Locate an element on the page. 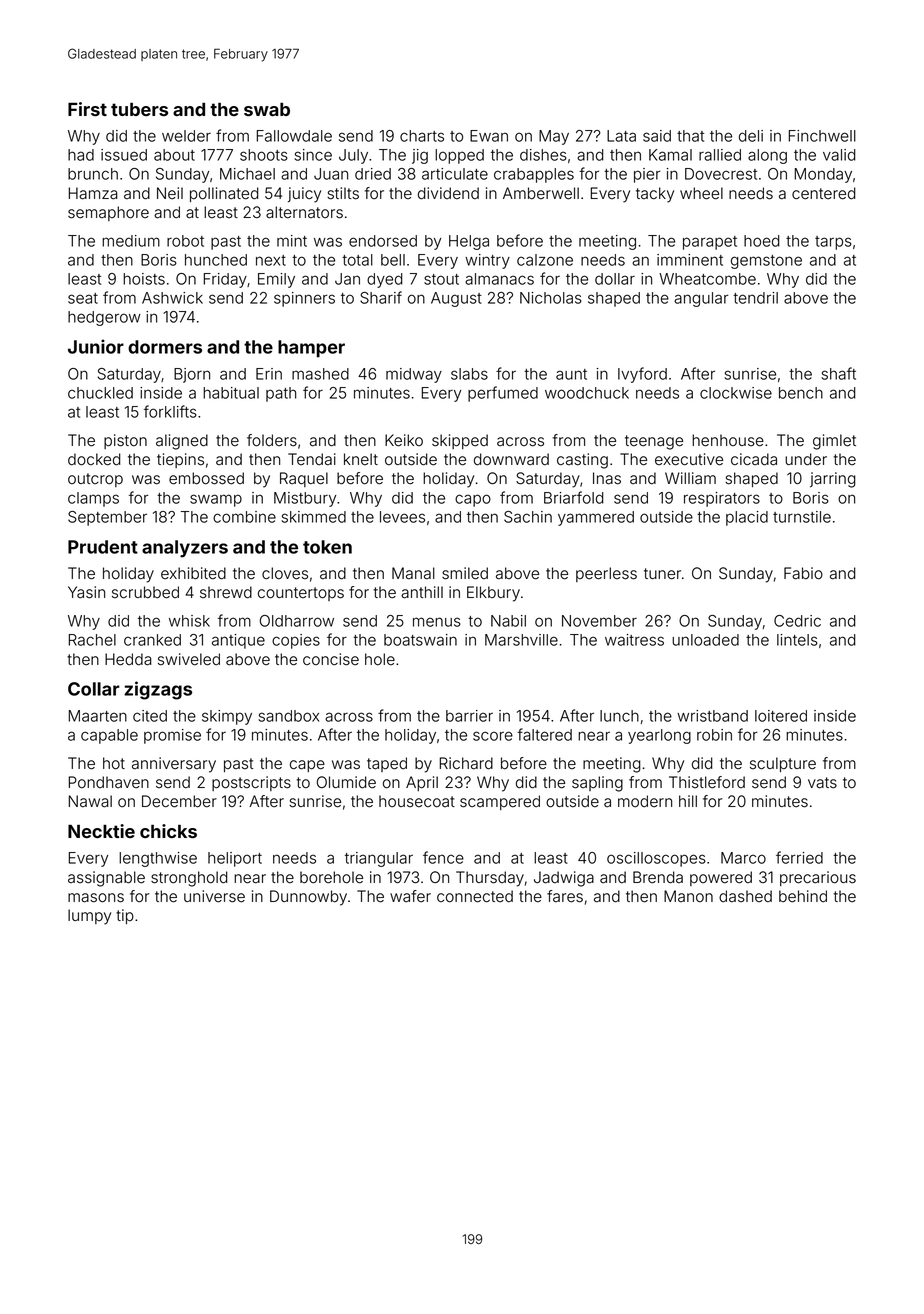  Ewan is located at coordinates (489, 136).
